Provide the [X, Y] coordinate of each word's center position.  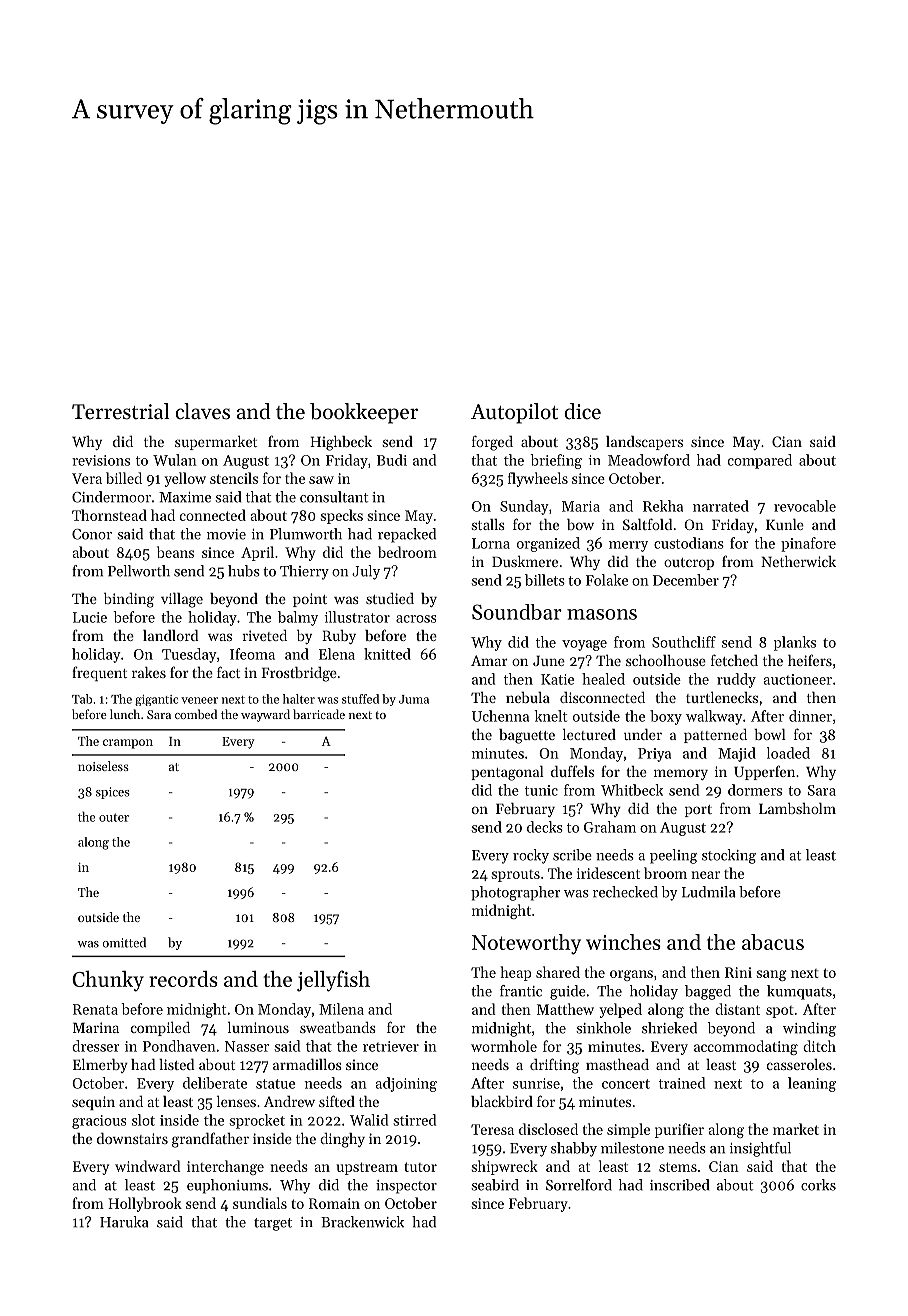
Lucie [90, 617]
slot [143, 1120]
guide [568, 992]
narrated [721, 506]
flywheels [538, 479]
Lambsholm [797, 808]
